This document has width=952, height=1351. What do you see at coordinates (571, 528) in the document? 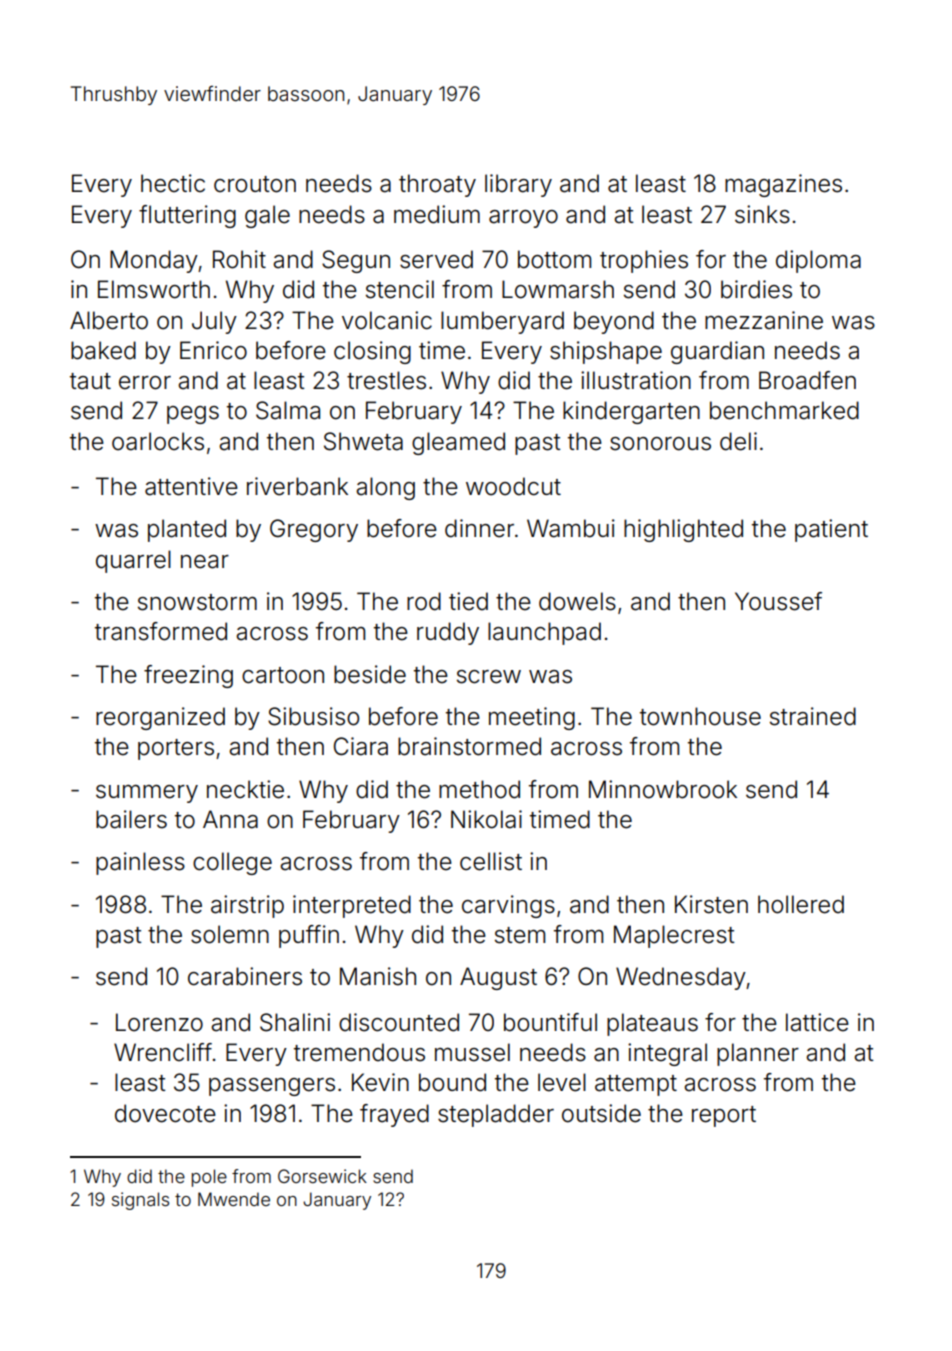
I see `Wambui` at bounding box center [571, 528].
